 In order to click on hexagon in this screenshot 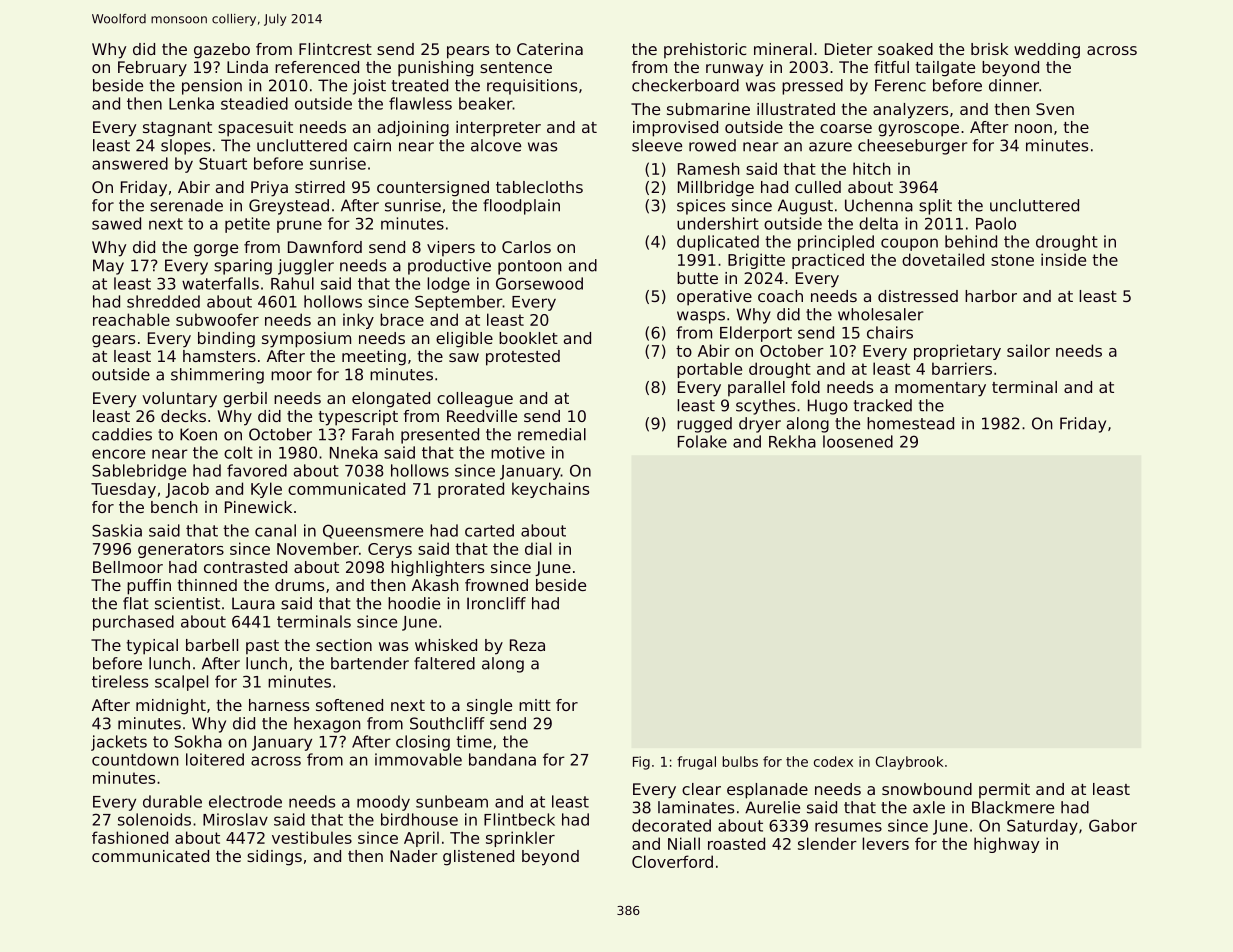, I will do `click(327, 725)`.
